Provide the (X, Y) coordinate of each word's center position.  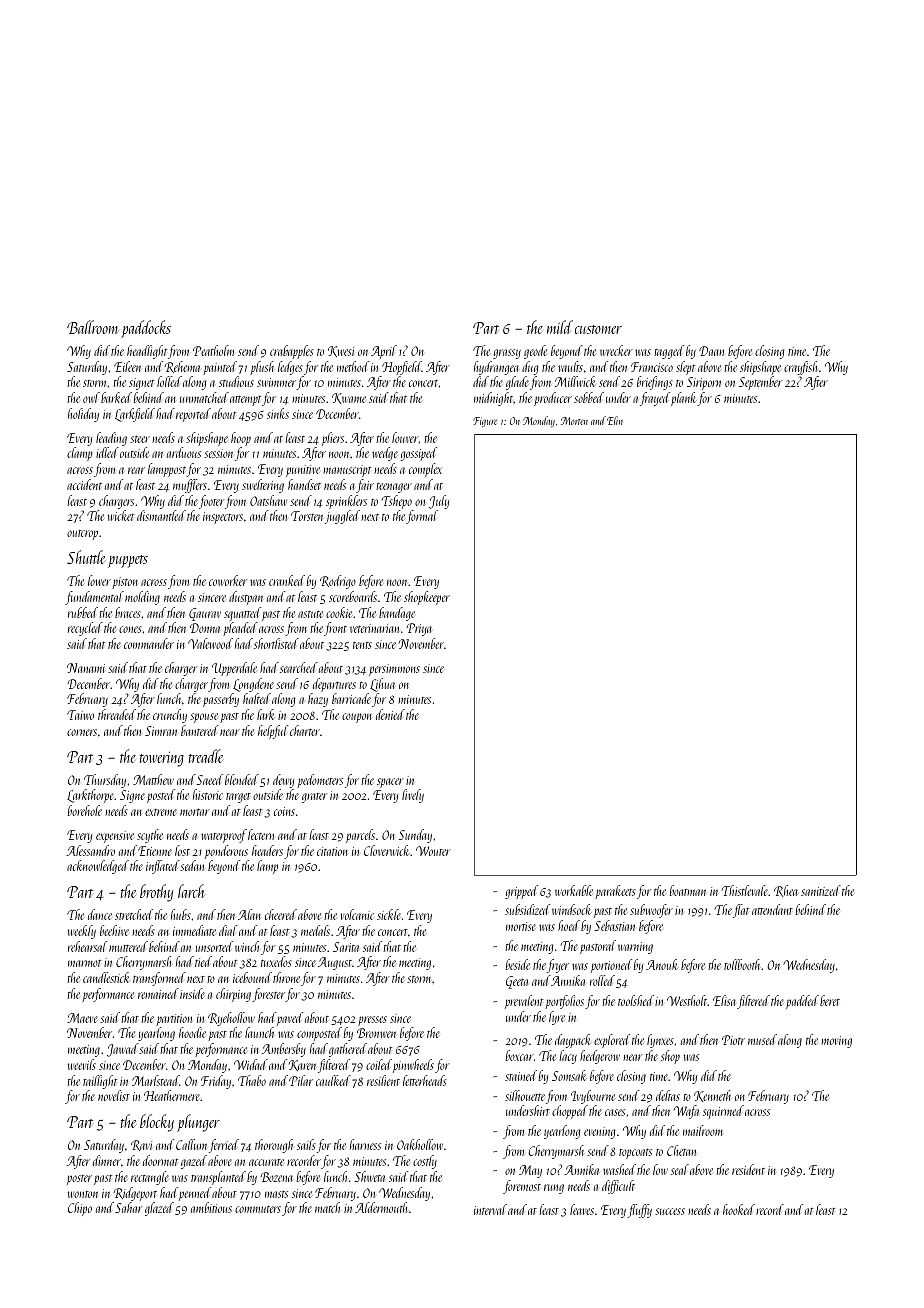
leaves (582, 1209)
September (761, 383)
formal (422, 517)
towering (162, 759)
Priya (419, 629)
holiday (83, 415)
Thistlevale (745, 890)
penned (195, 1194)
